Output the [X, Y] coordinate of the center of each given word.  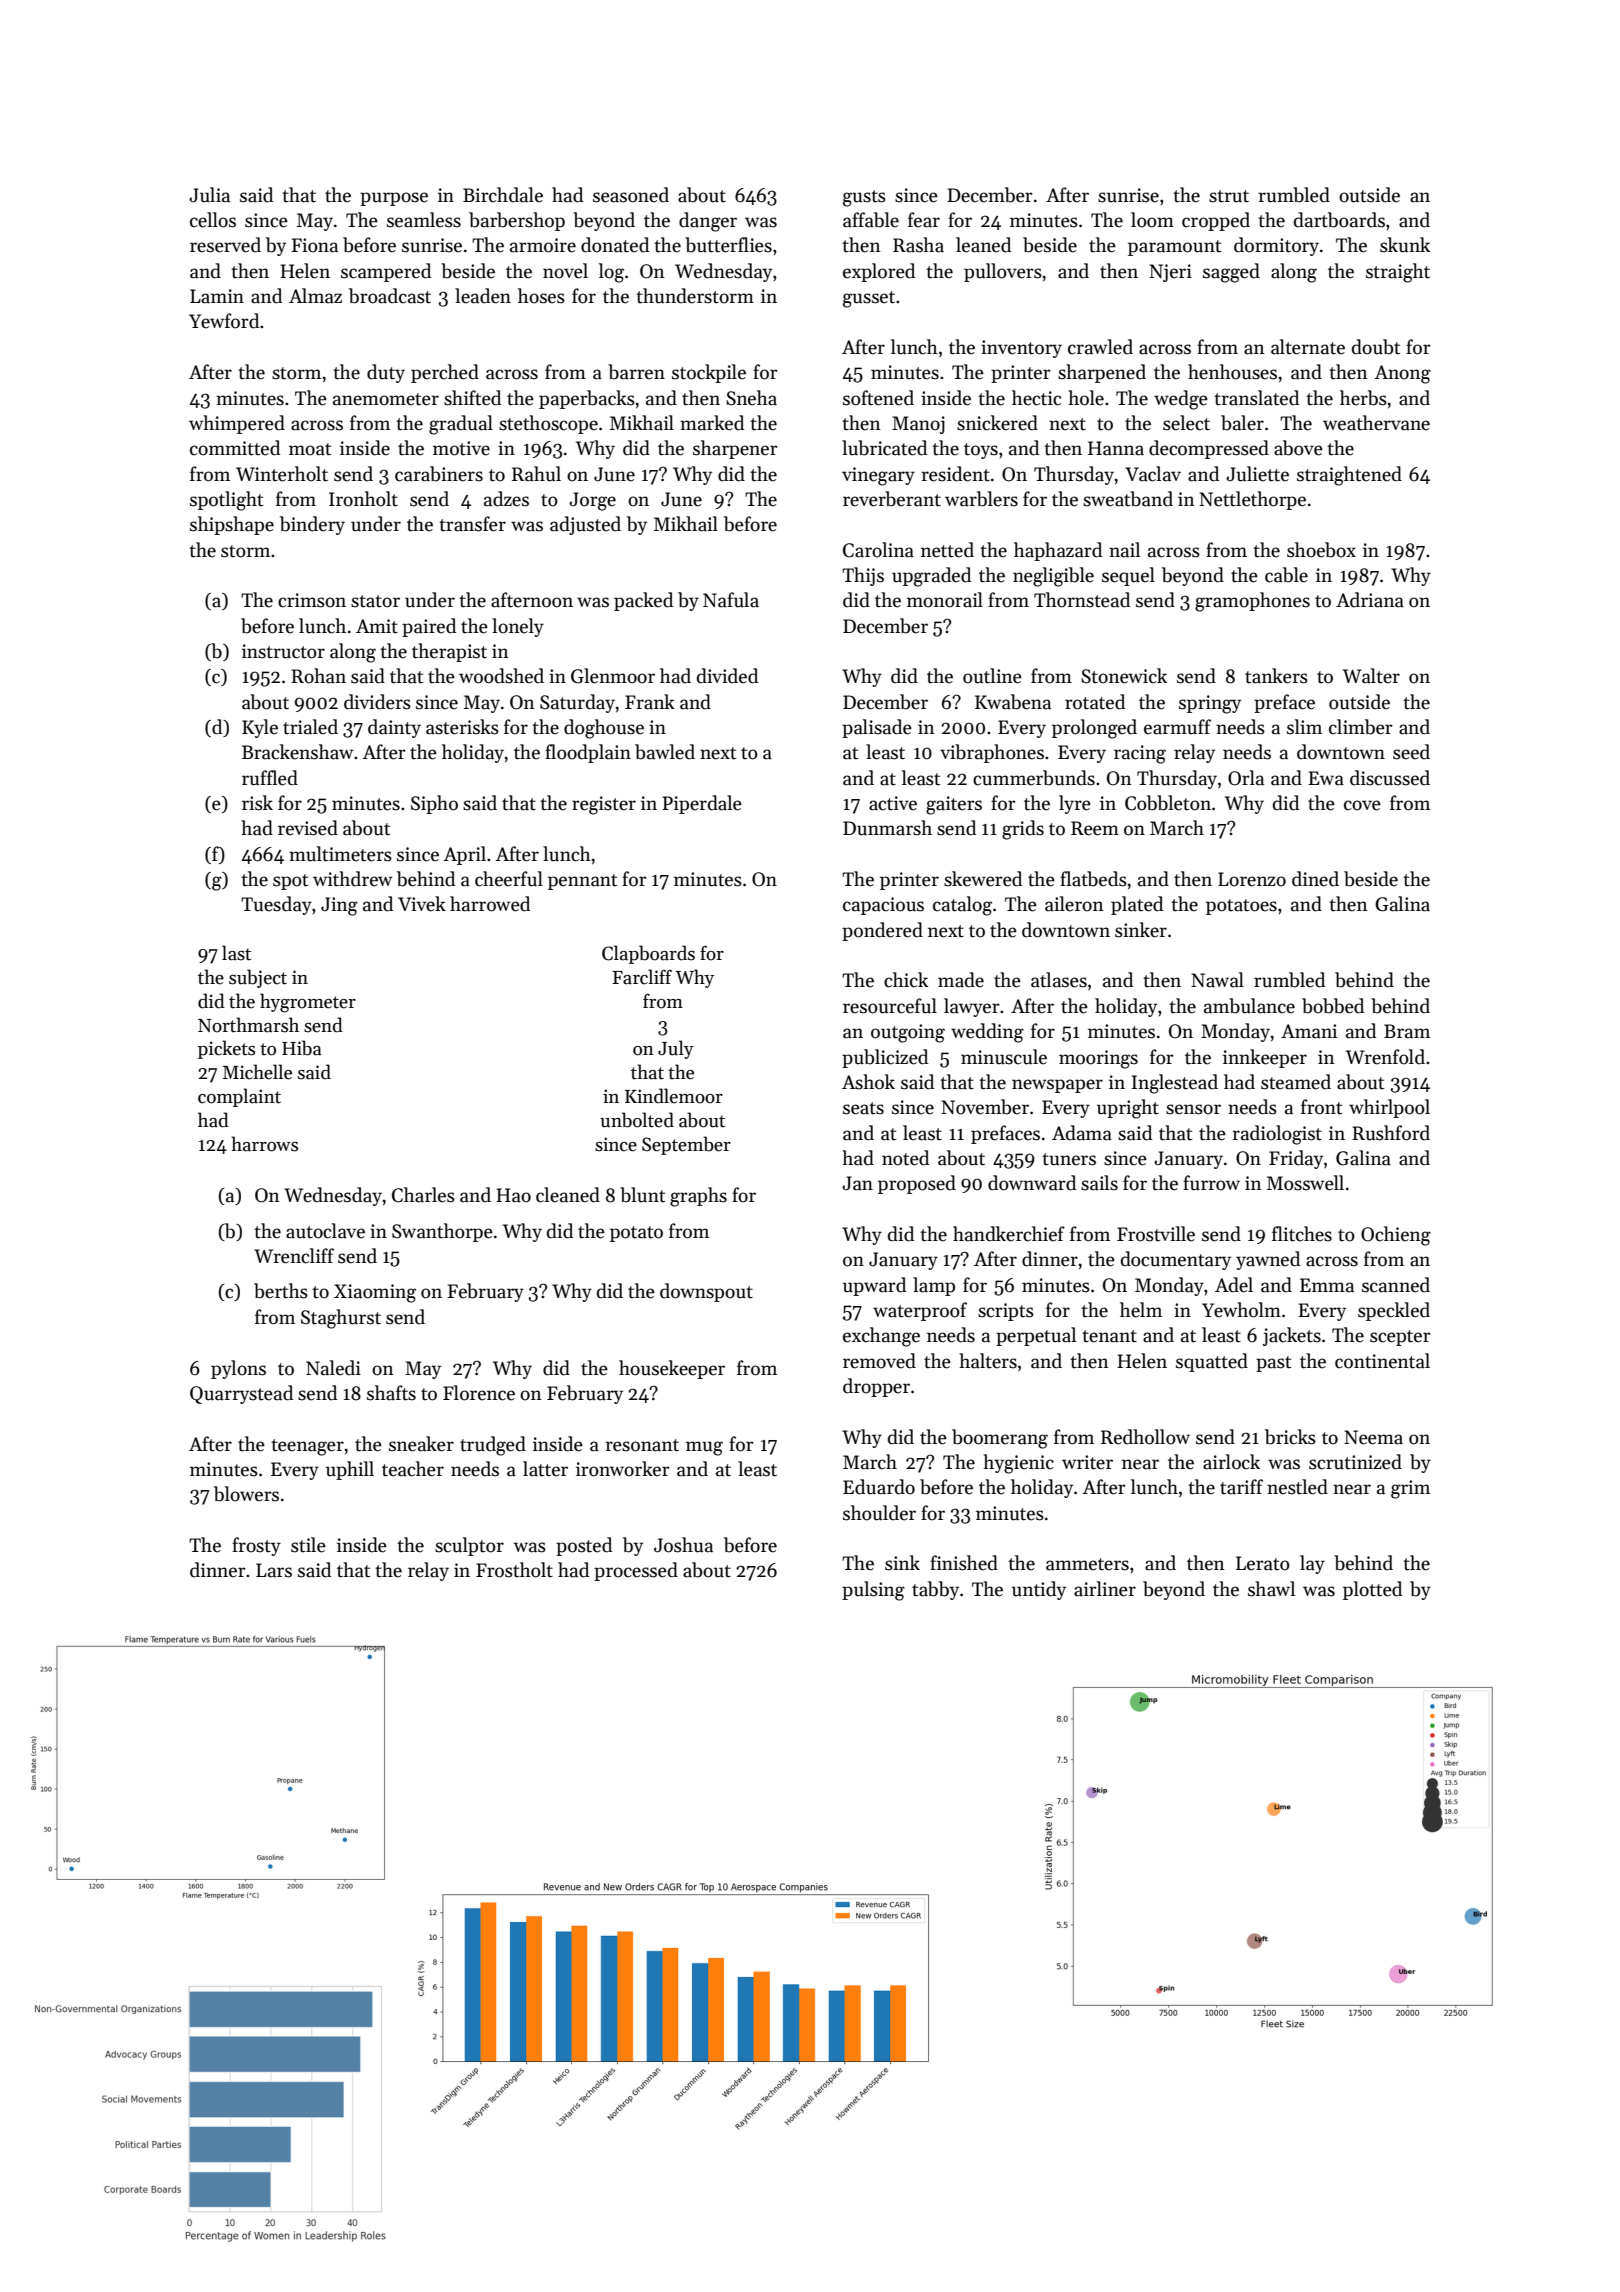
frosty [256, 1546]
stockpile [709, 373]
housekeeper [672, 1369]
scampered [386, 272]
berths [281, 1291]
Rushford [1391, 1133]
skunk [1405, 245]
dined [1315, 879]
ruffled [270, 778]
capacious [883, 906]
